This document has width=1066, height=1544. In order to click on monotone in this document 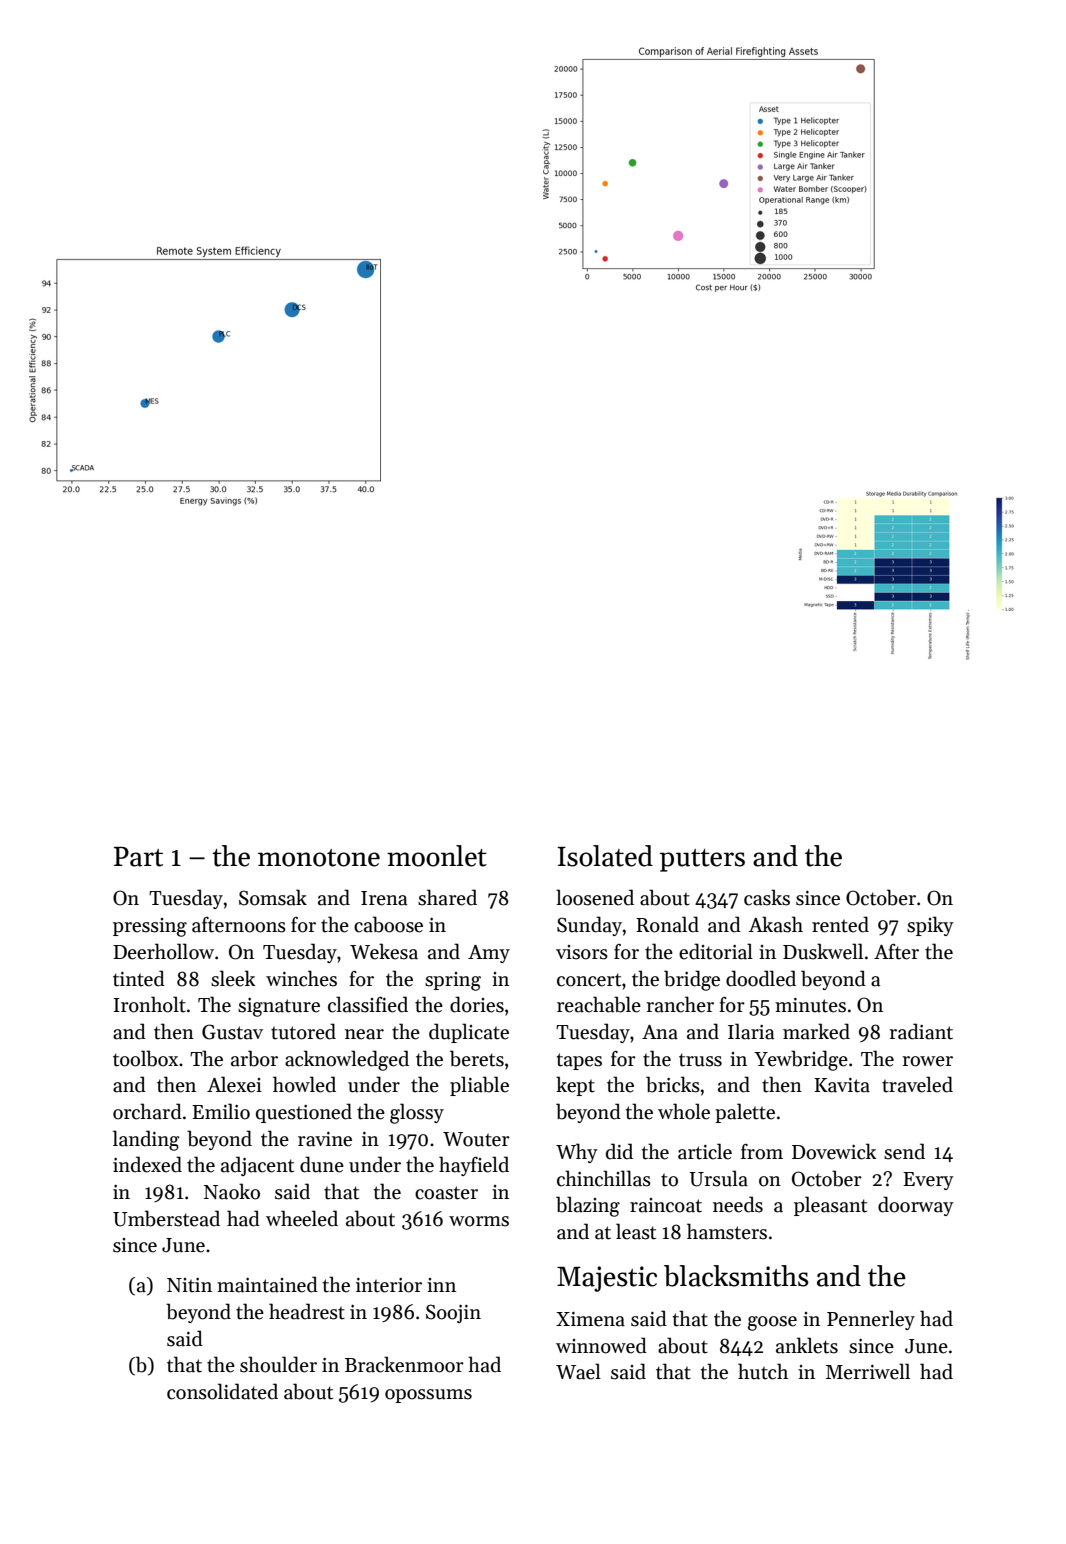, I will do `click(319, 858)`.
